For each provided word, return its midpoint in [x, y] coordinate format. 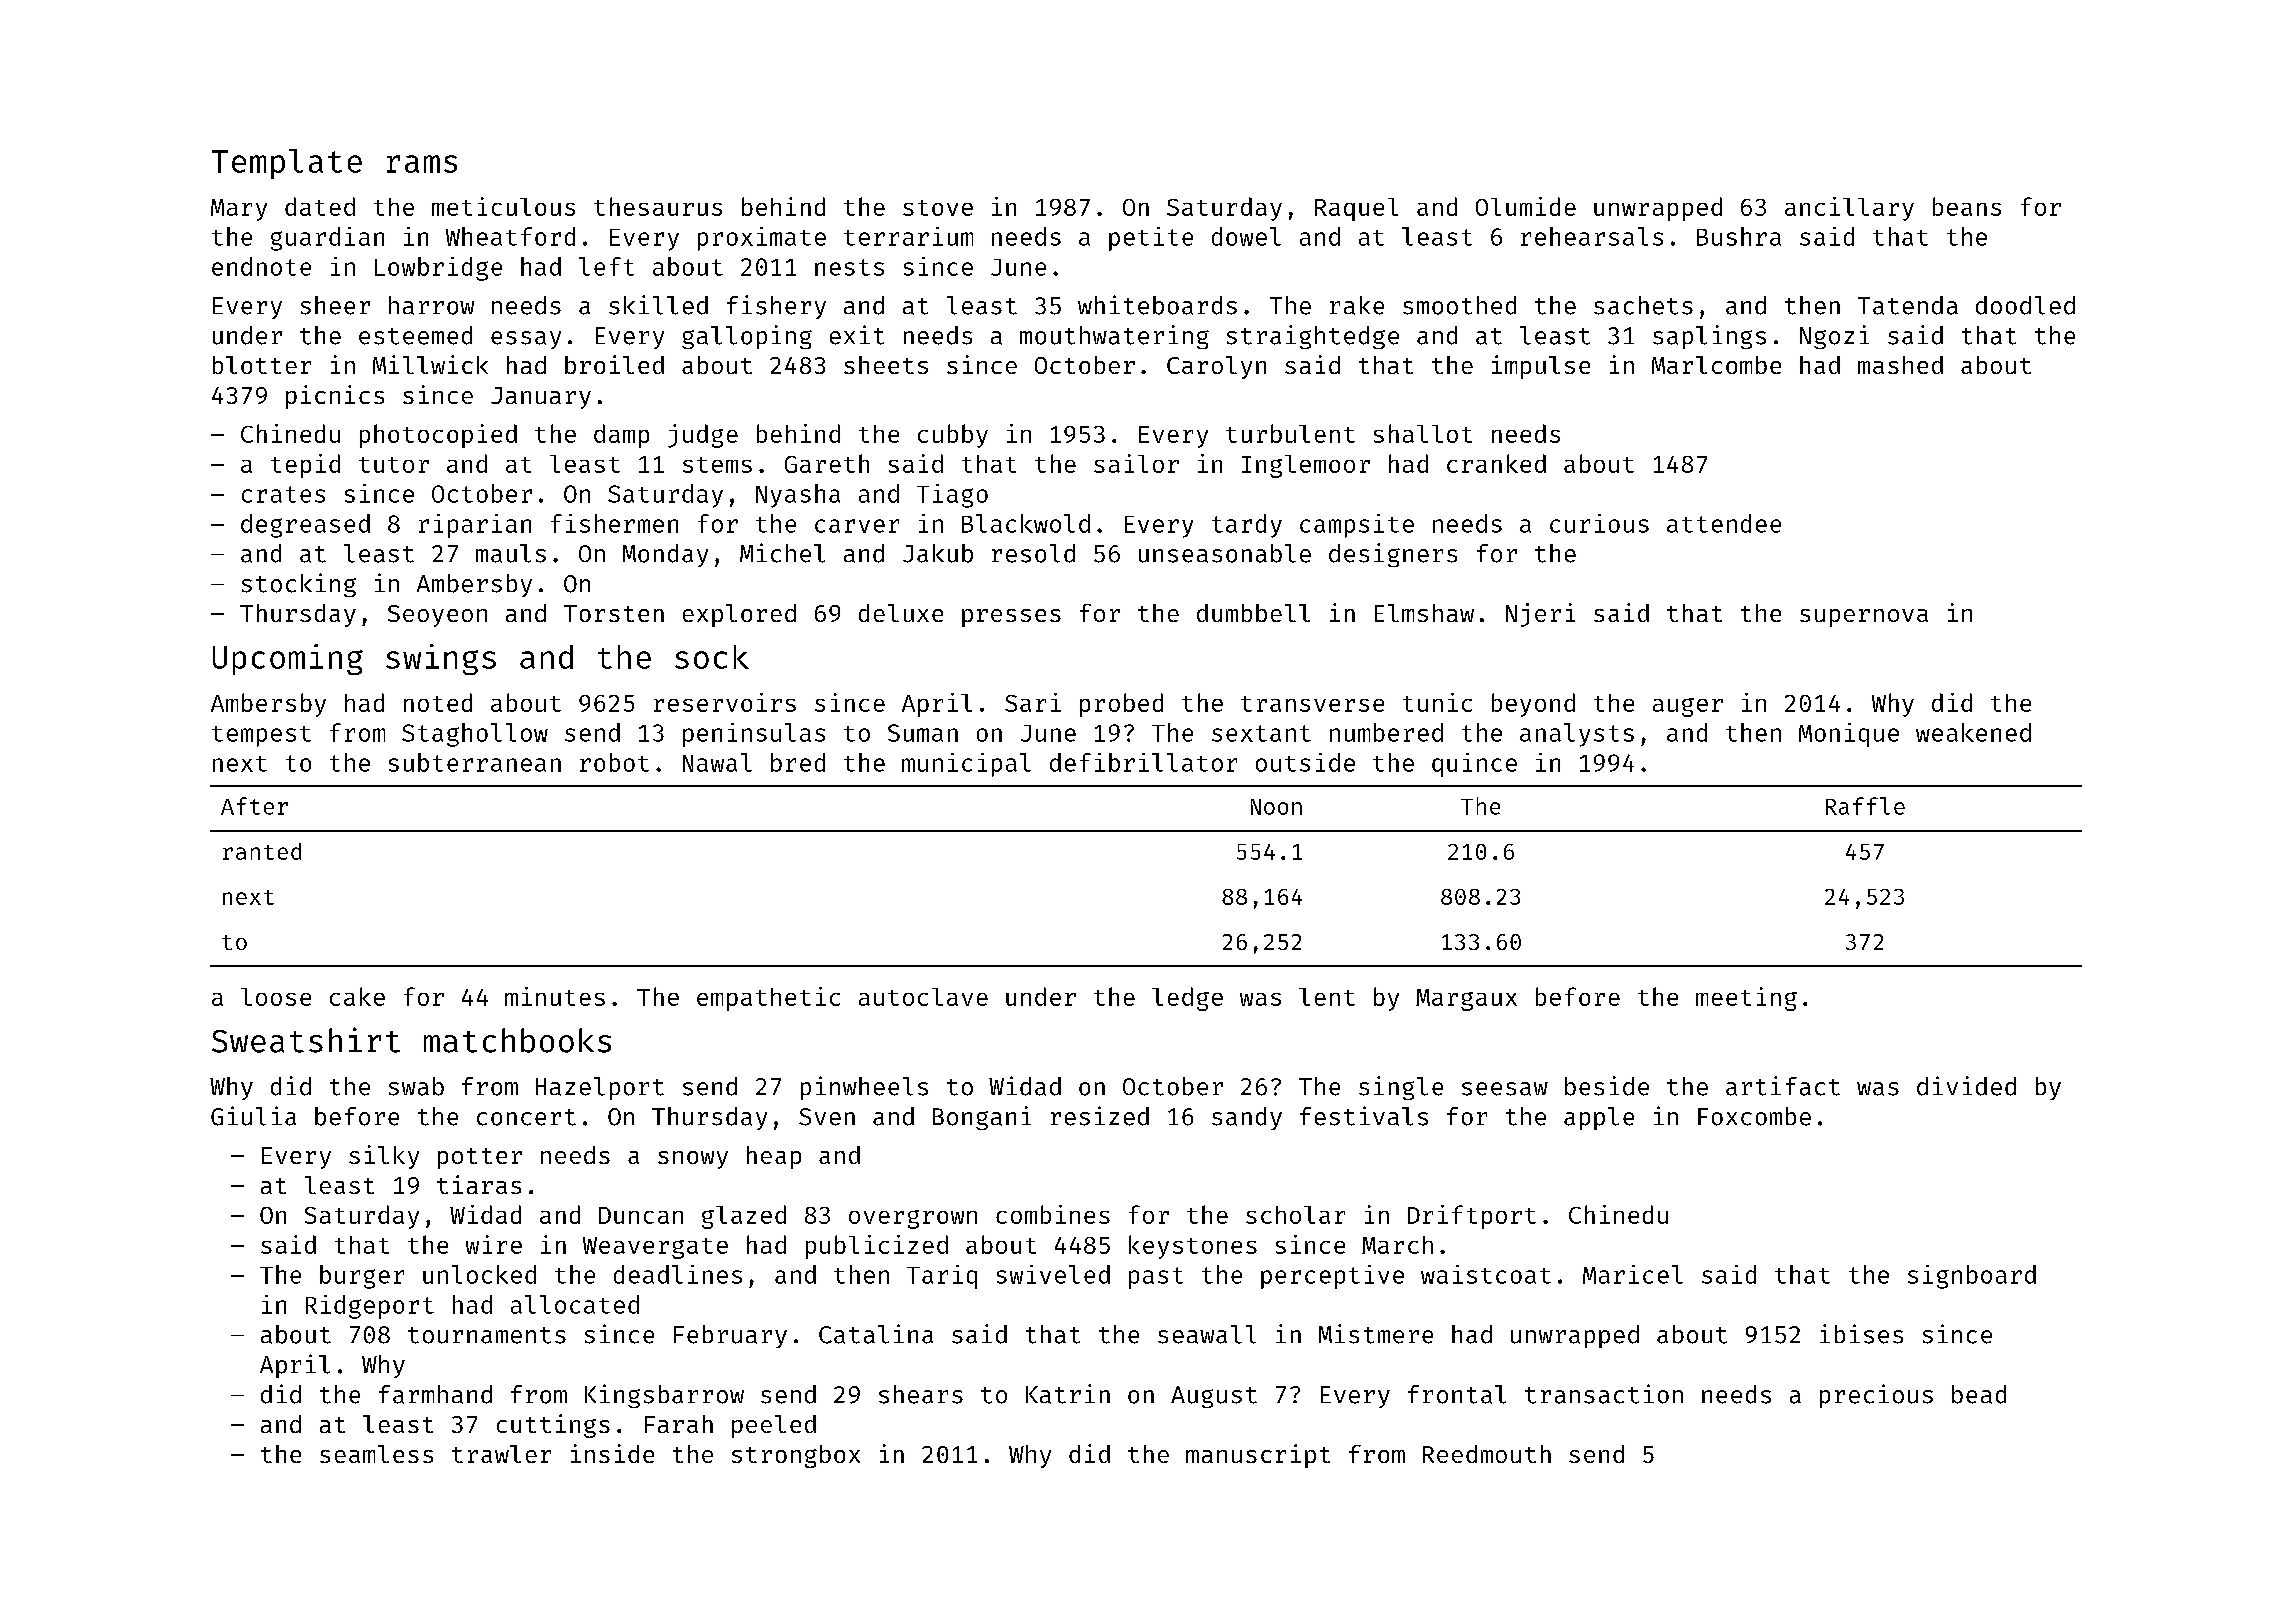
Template [287, 164]
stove [938, 208]
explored [739, 615]
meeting [1746, 999]
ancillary [1849, 209]
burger [362, 1277]
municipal [966, 765]
